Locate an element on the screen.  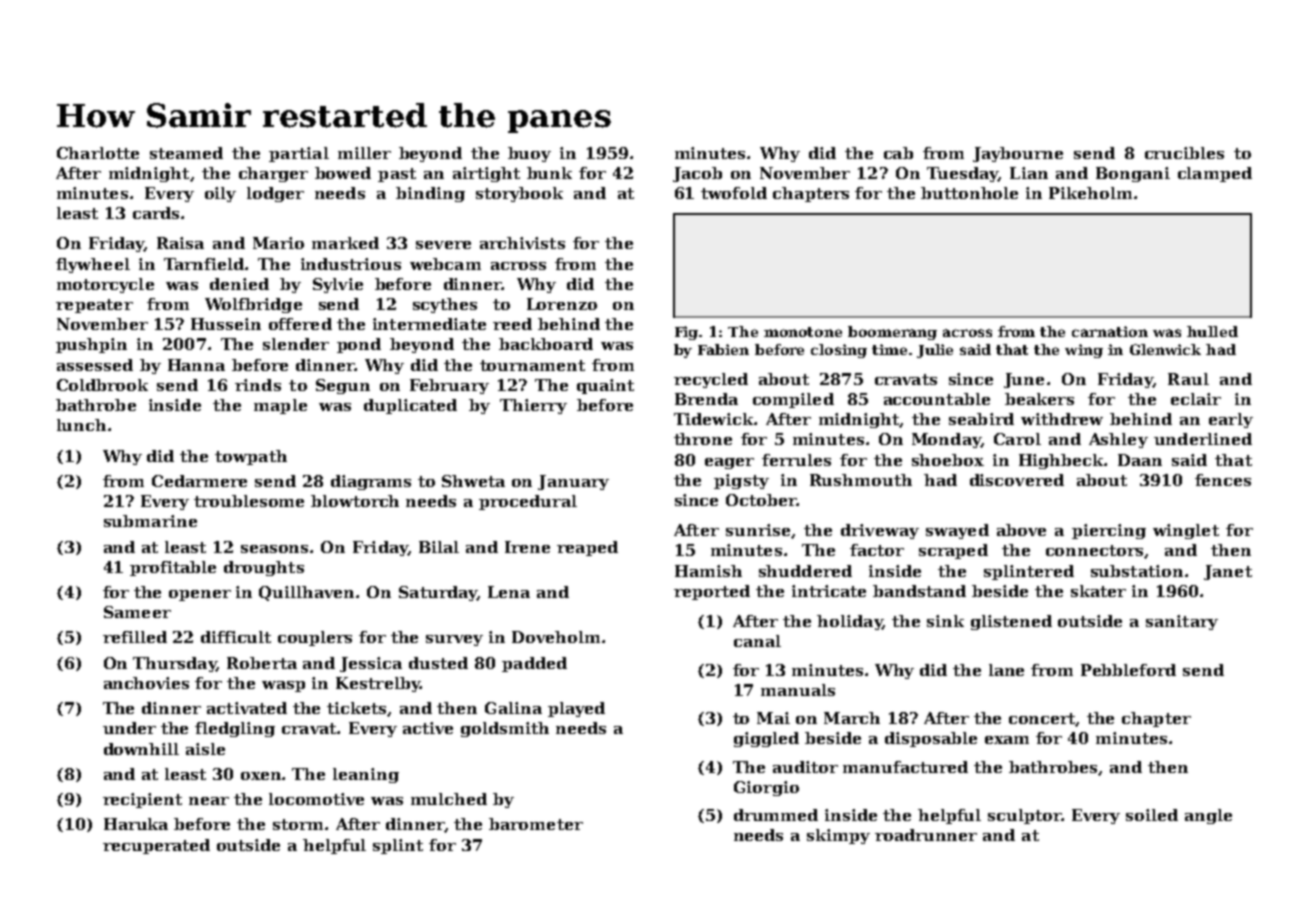
Sylvie is located at coordinates (338, 285).
